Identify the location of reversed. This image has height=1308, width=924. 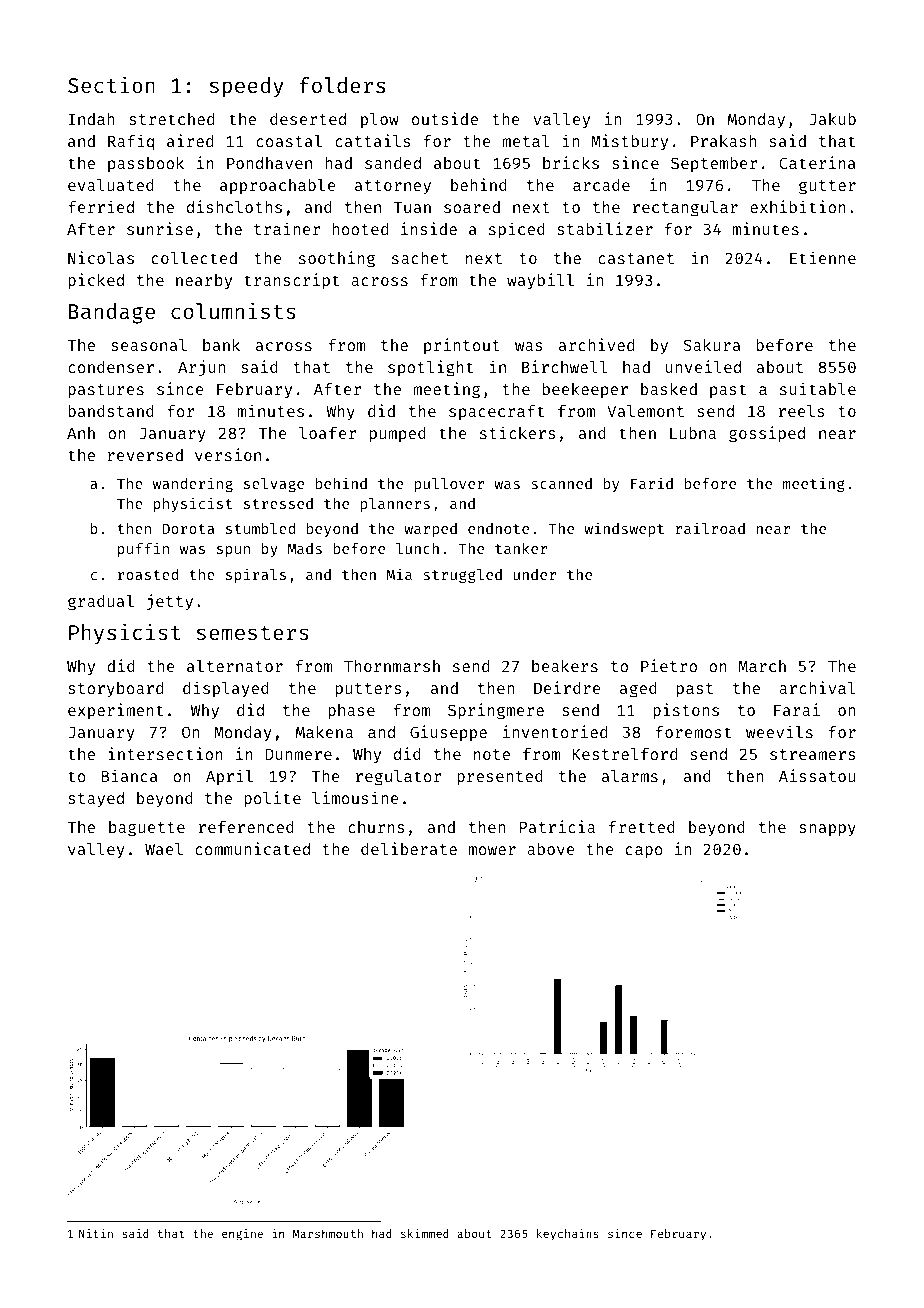
(145, 455).
